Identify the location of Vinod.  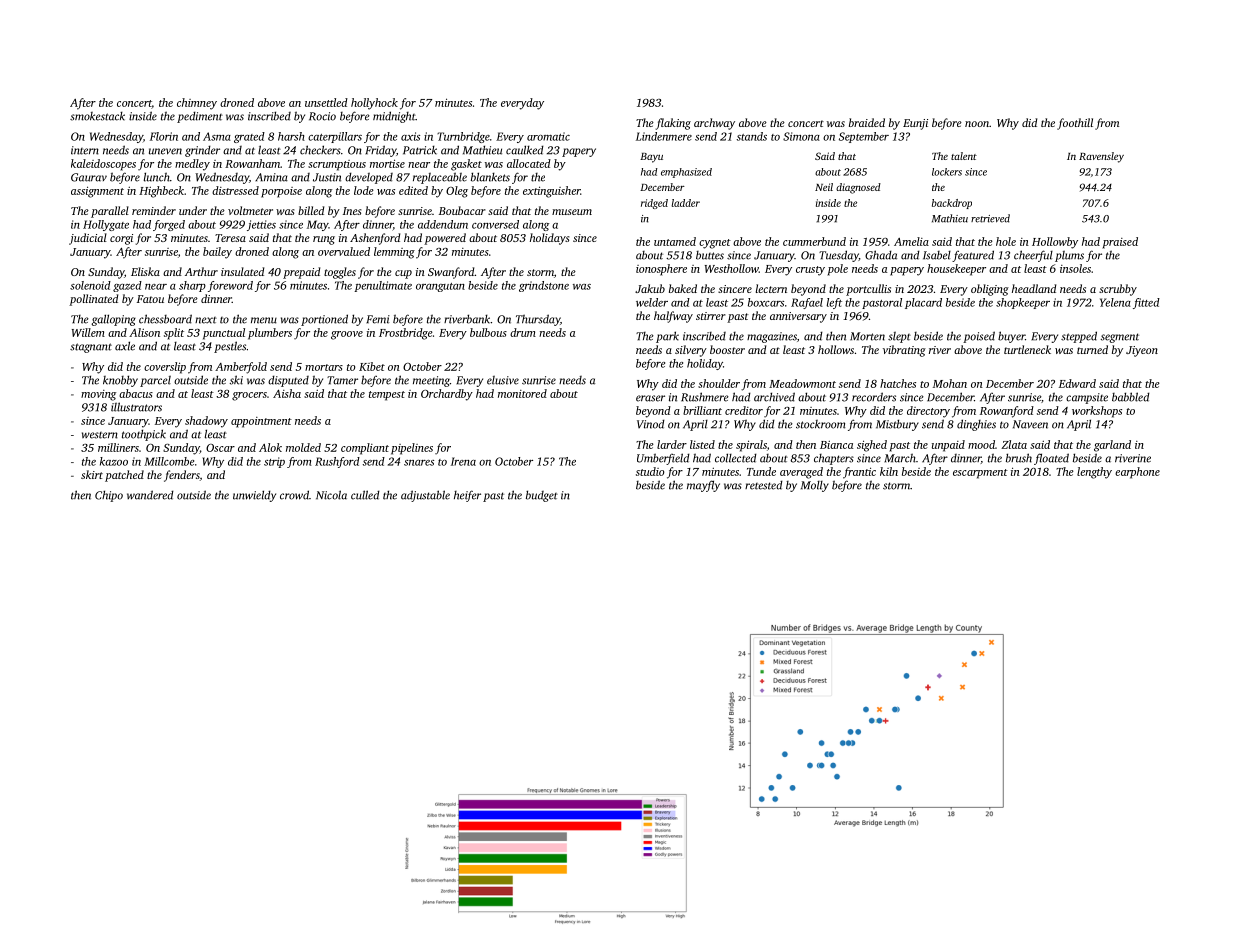
(651, 424).
